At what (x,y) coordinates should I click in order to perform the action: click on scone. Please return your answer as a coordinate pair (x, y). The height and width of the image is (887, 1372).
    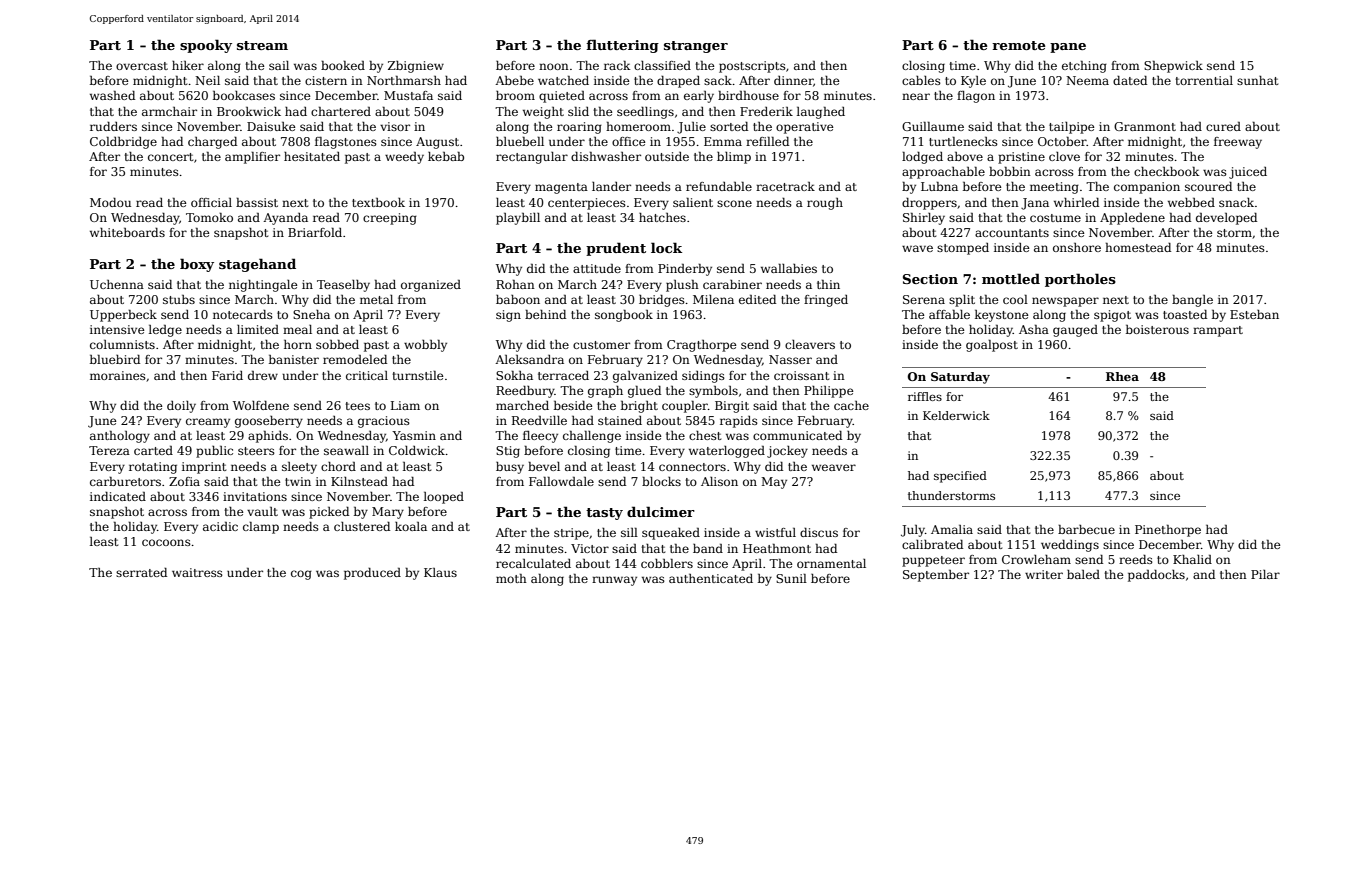
    Looking at the image, I should click on (734, 203).
